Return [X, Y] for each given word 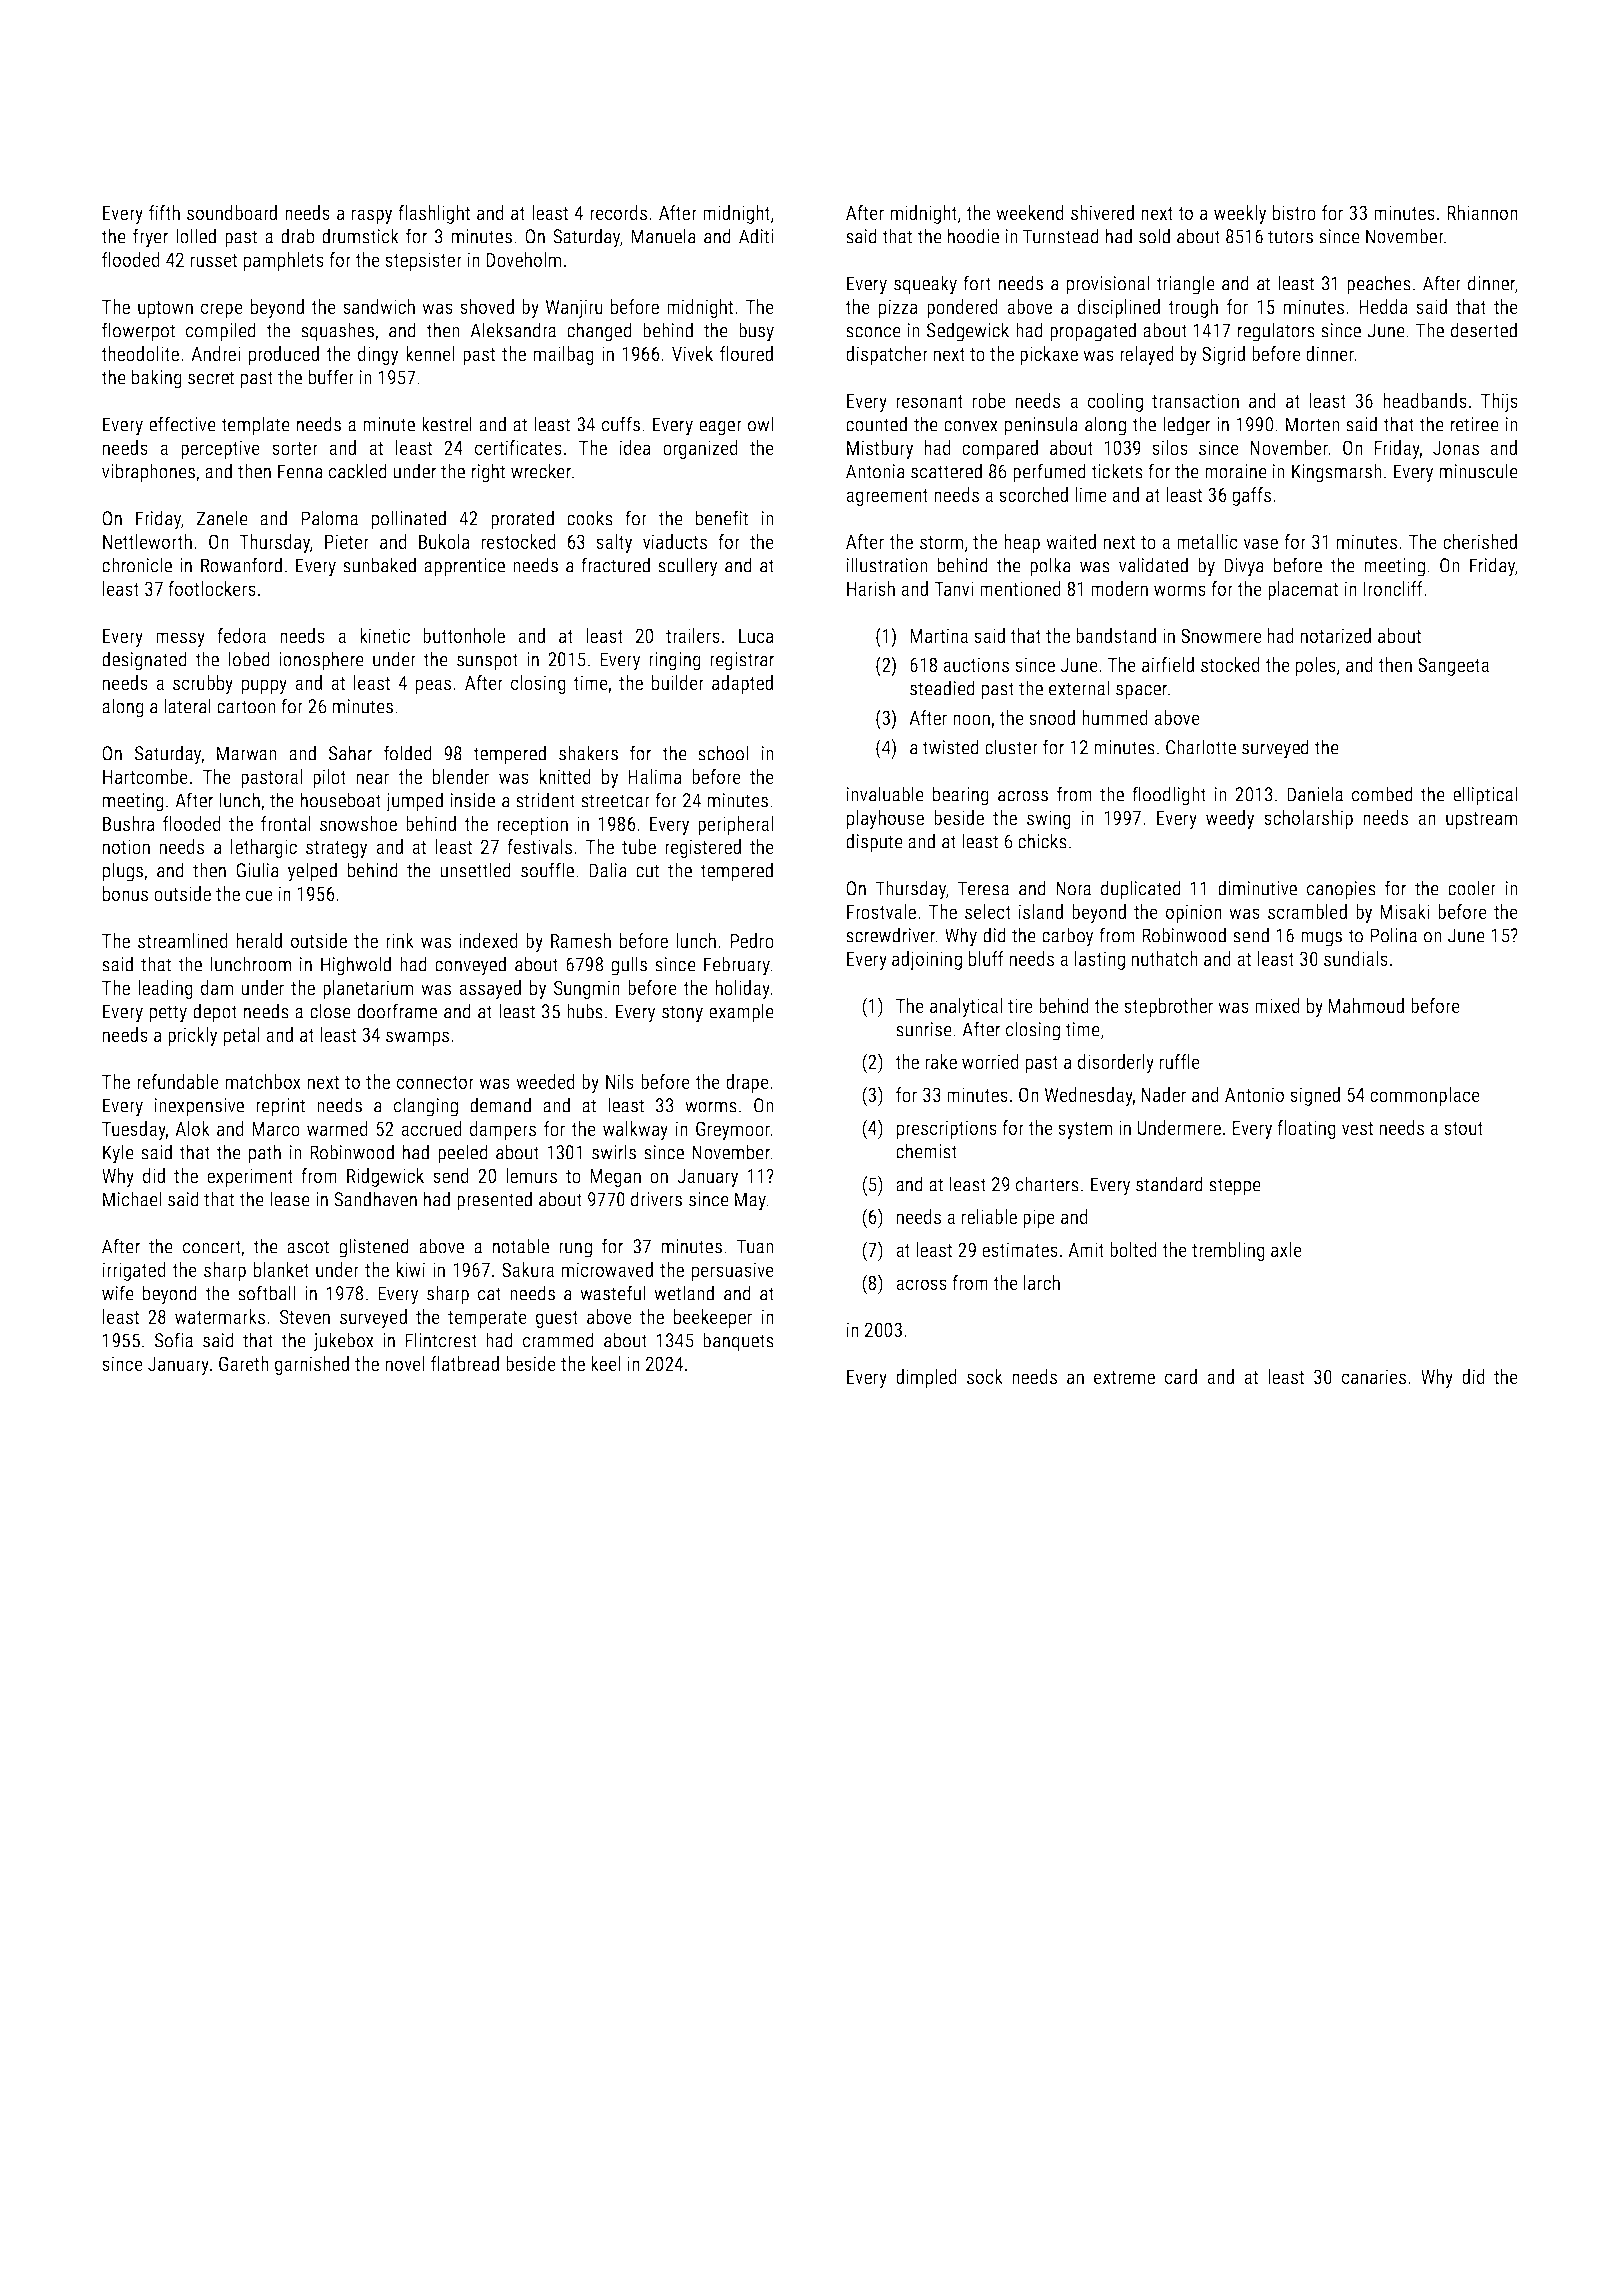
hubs [585, 1011]
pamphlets [284, 261]
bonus [125, 893]
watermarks [220, 1316]
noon [971, 719]
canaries [1374, 1376]
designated [144, 661]
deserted [1484, 330]
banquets [738, 1342]
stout [1463, 1128]
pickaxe [1049, 355]
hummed [1115, 717]
